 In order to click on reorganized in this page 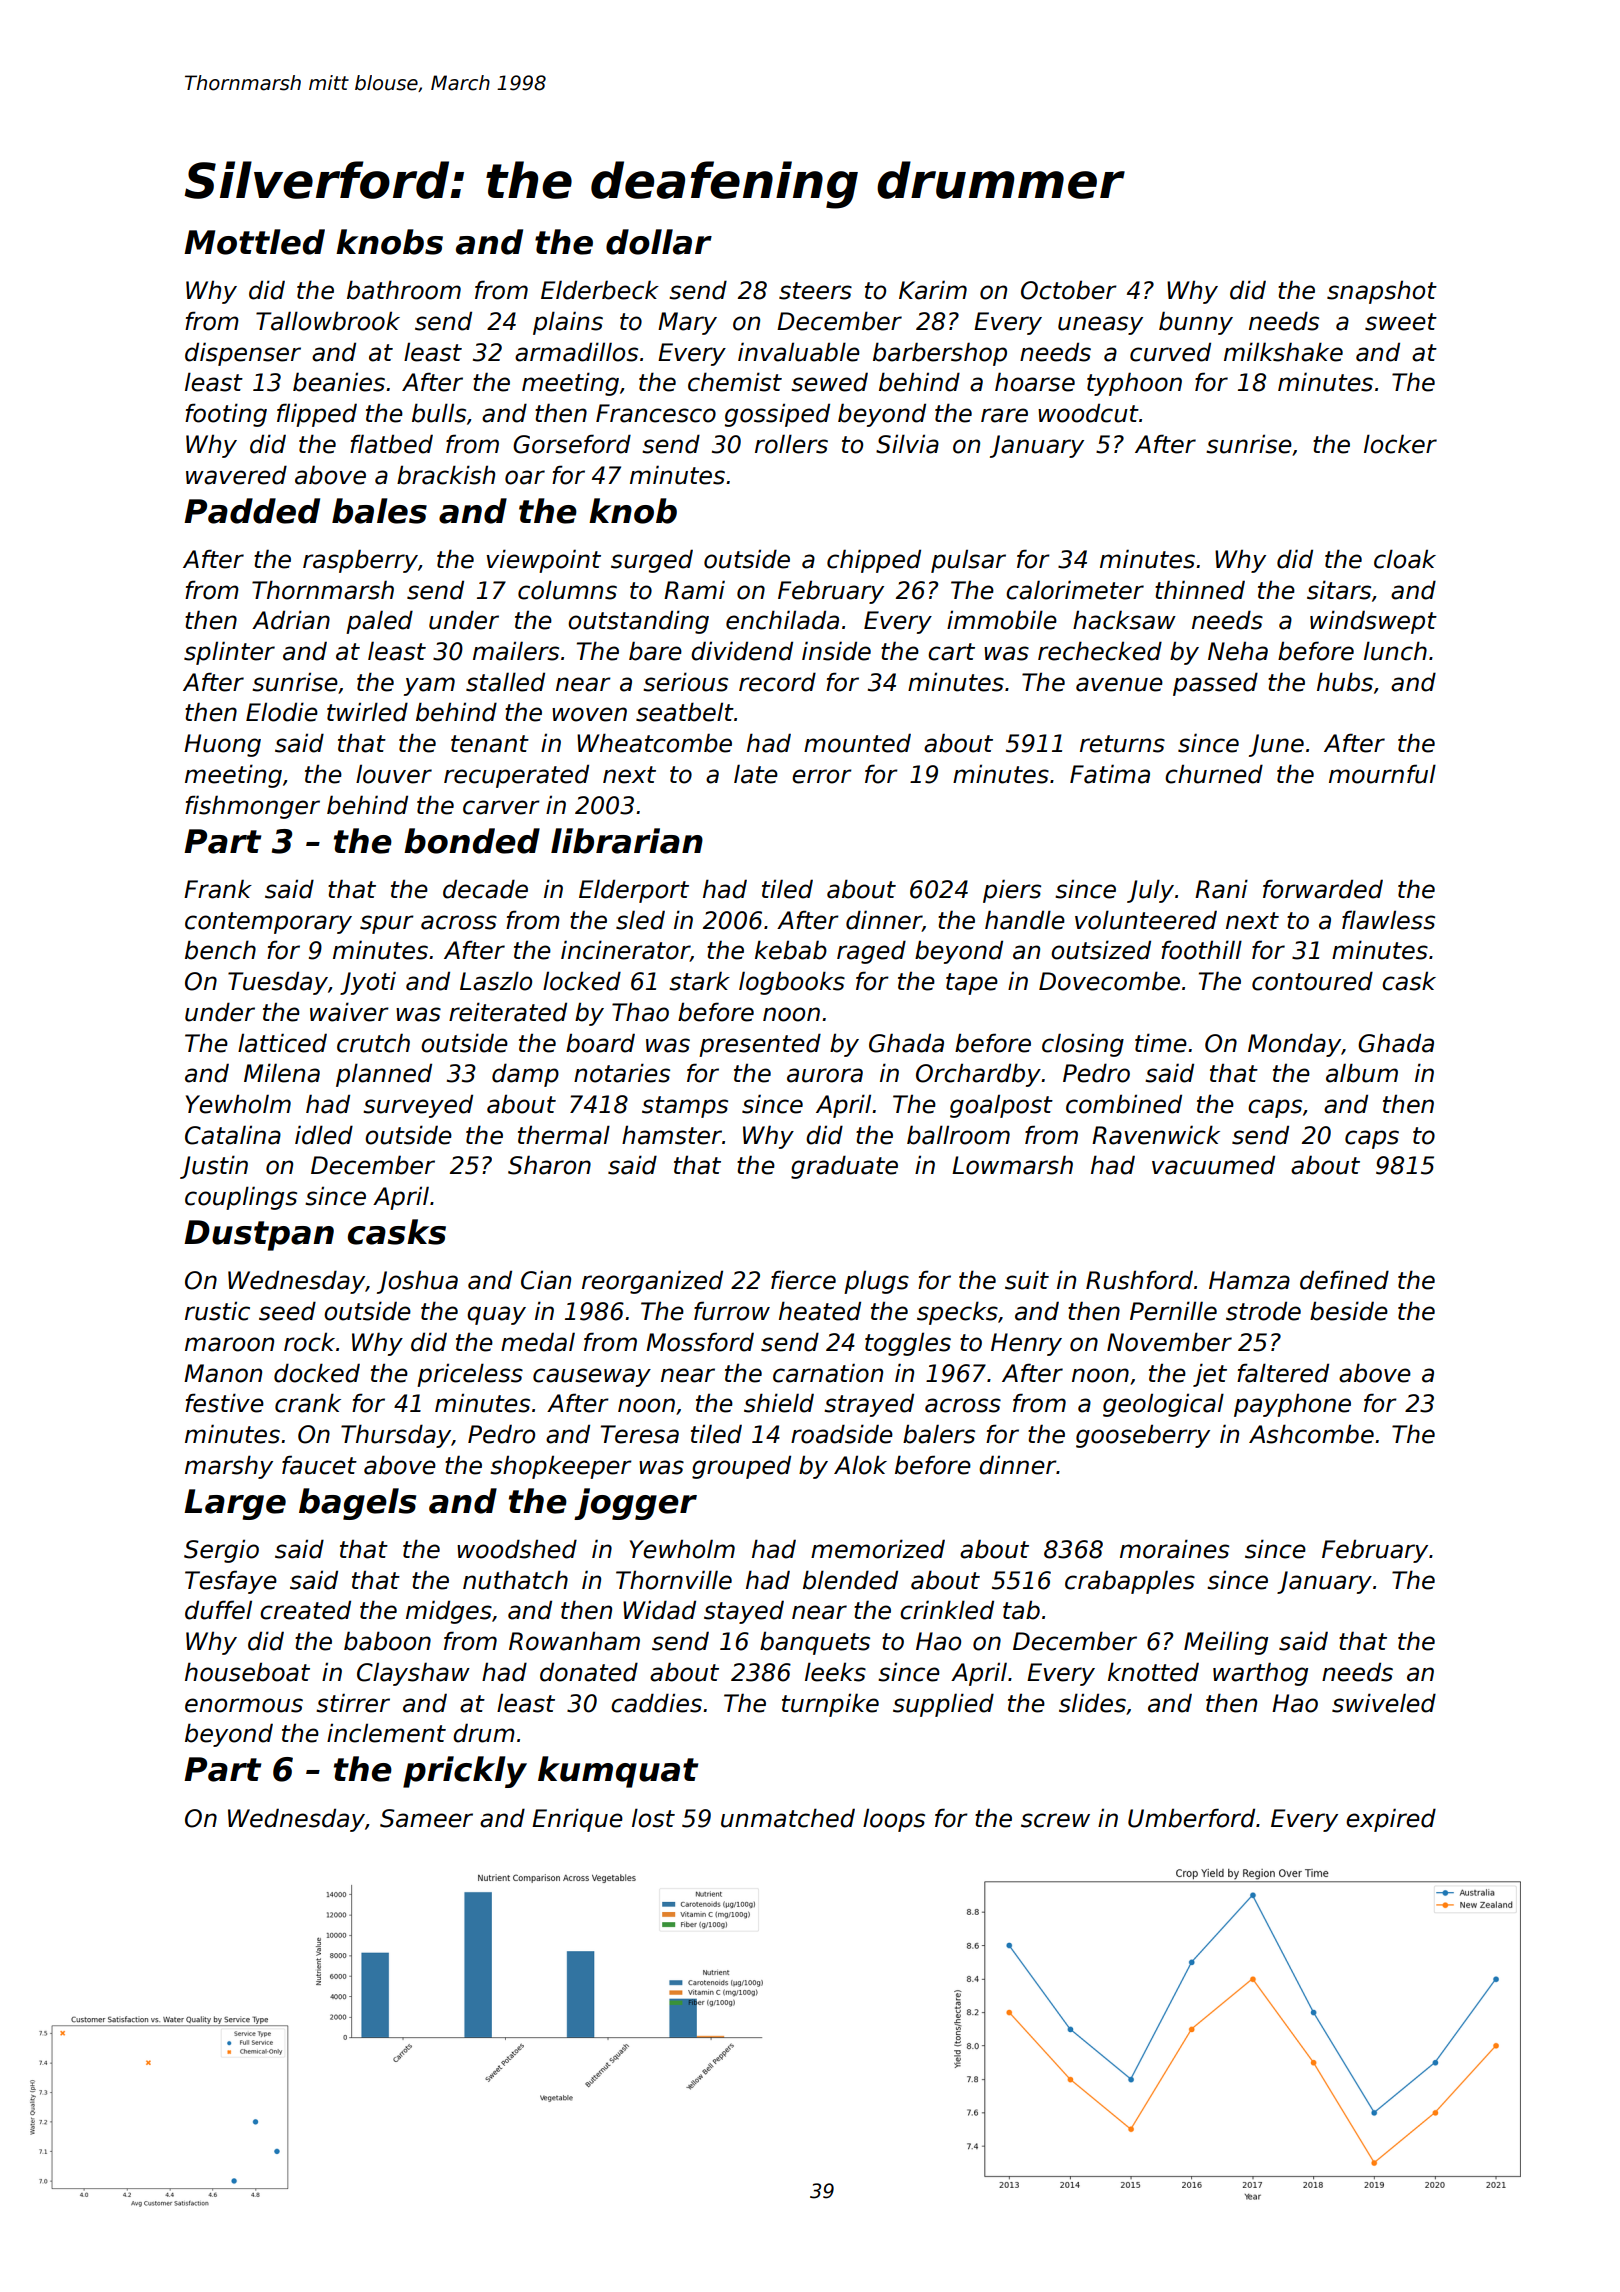, I will do `click(652, 1282)`.
